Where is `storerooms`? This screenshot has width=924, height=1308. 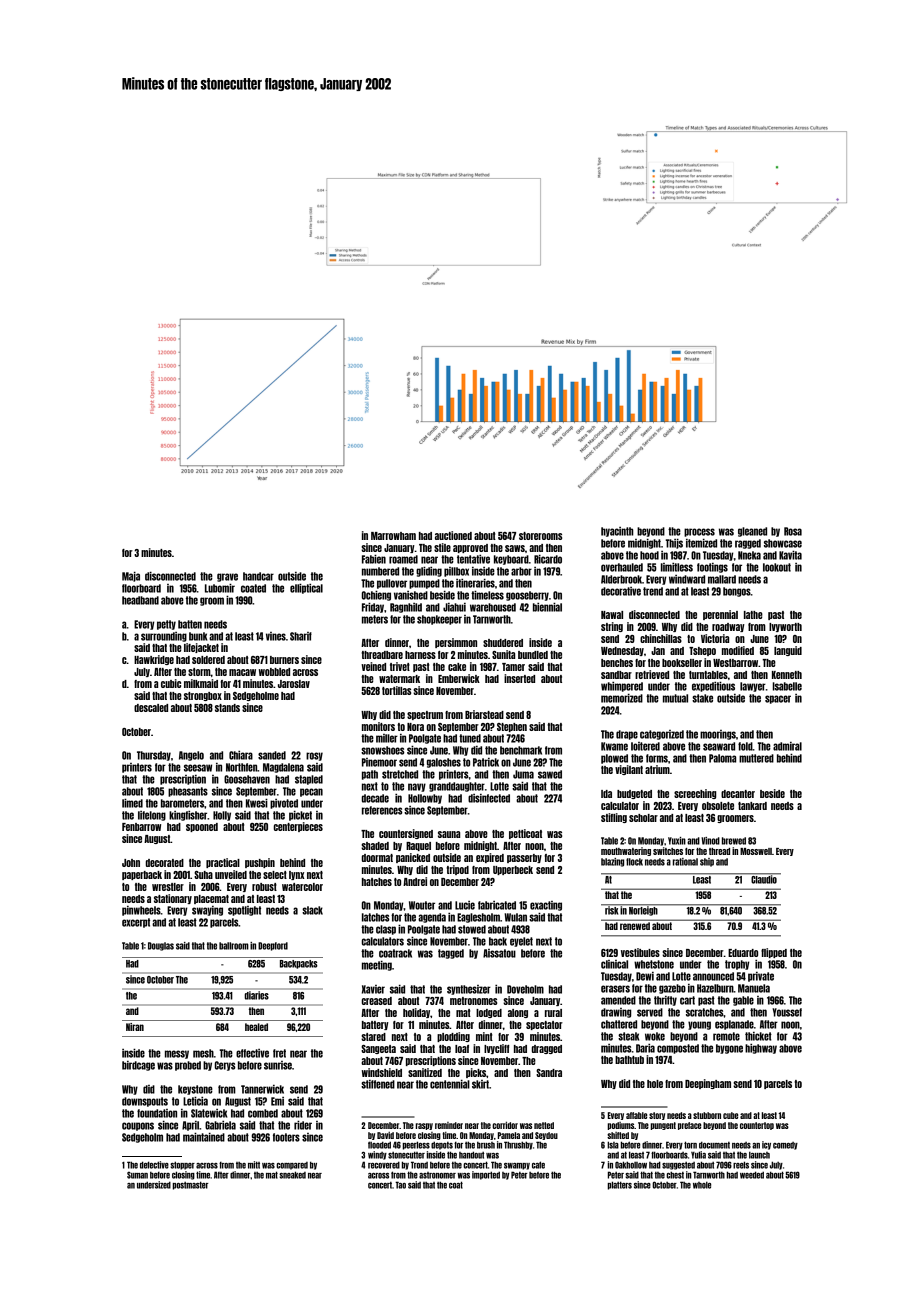 storerooms is located at coordinates (540, 536).
